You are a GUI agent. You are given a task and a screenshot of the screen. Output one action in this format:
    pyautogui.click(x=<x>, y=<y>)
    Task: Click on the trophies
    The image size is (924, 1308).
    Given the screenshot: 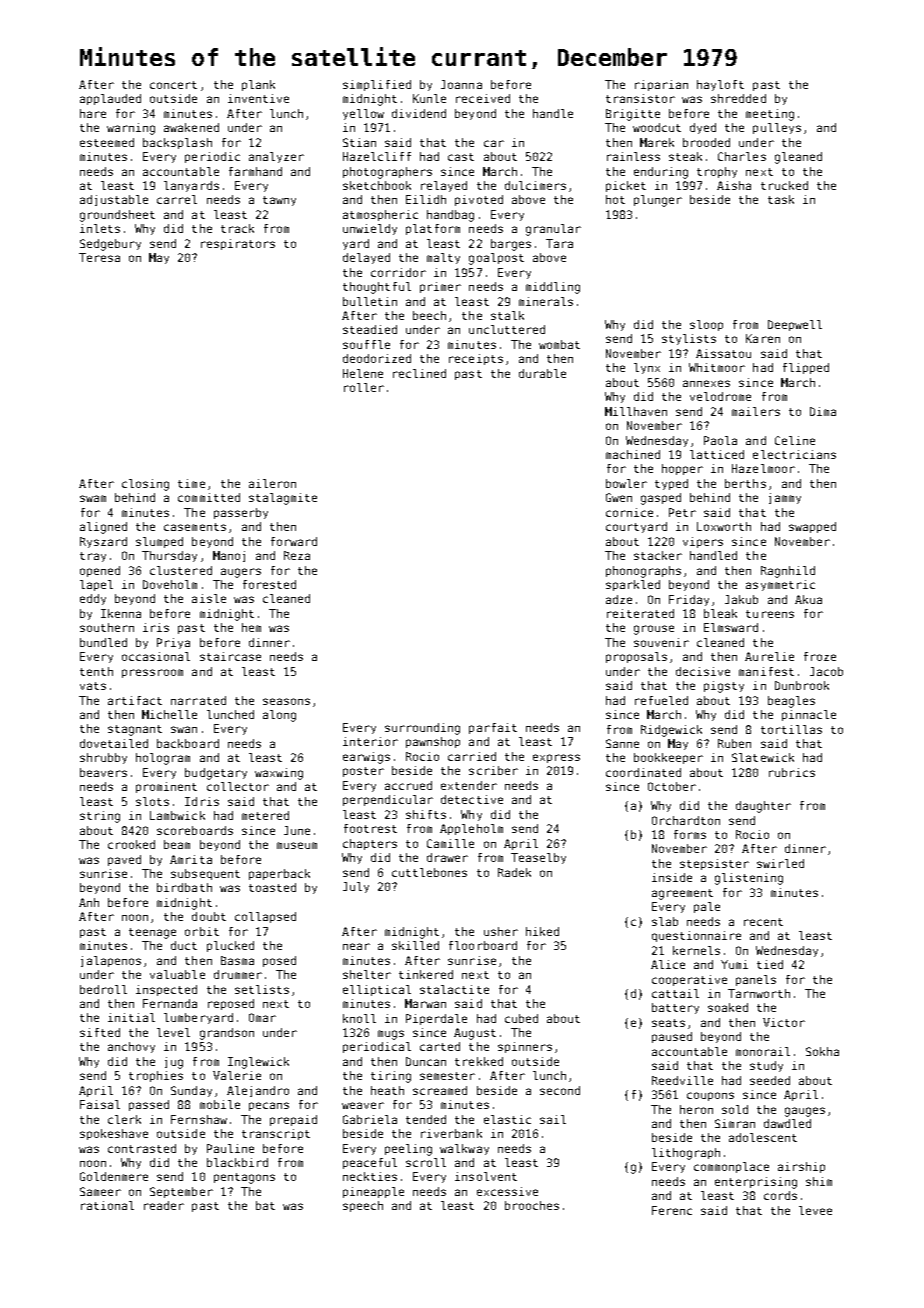 What is the action you would take?
    pyautogui.click(x=156, y=1076)
